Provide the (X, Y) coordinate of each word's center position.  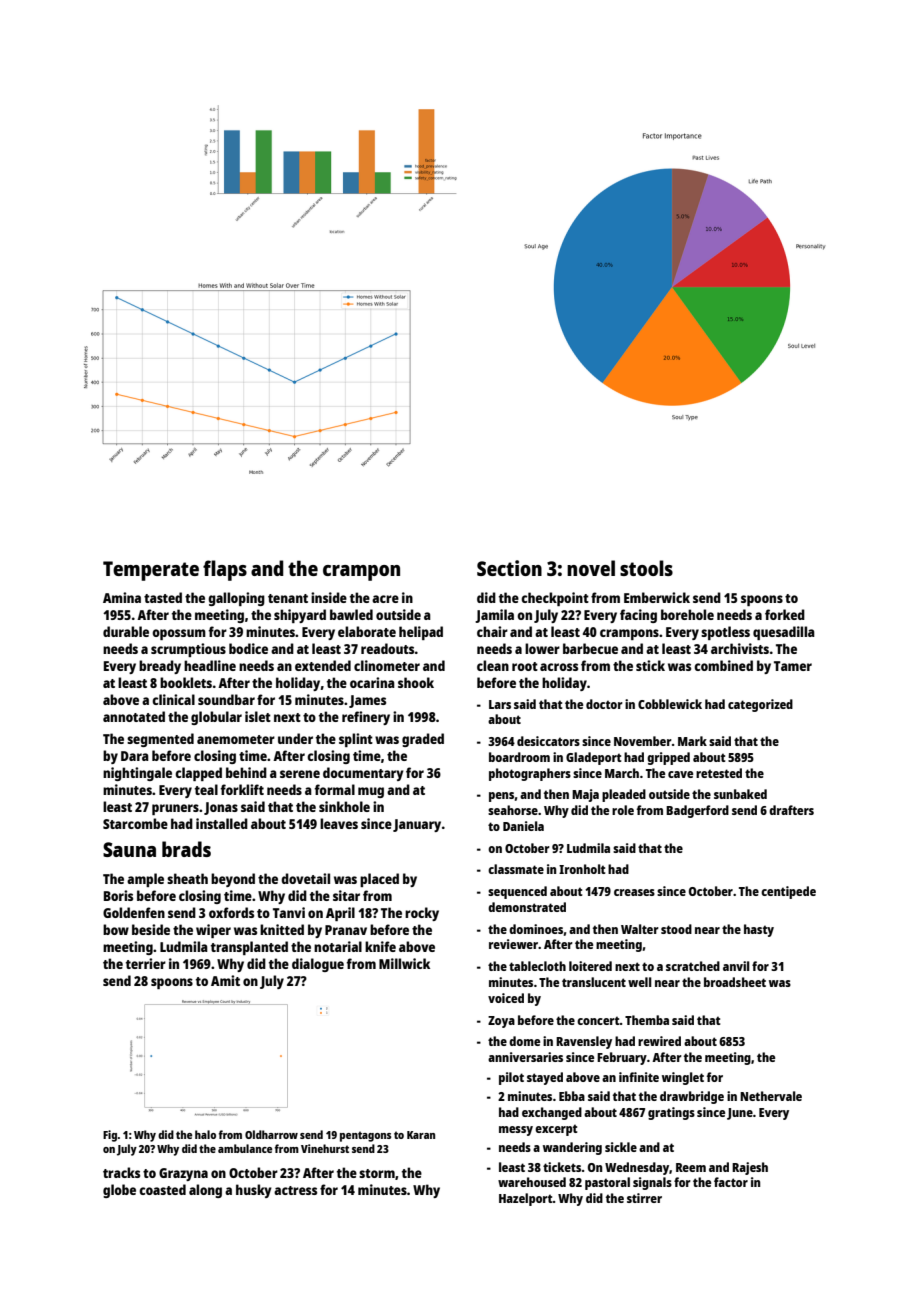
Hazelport (526, 1199)
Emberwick (657, 597)
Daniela (523, 826)
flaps (225, 570)
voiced (506, 998)
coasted (162, 1189)
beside (151, 929)
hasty (759, 930)
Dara (135, 756)
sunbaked (740, 794)
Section (509, 568)
